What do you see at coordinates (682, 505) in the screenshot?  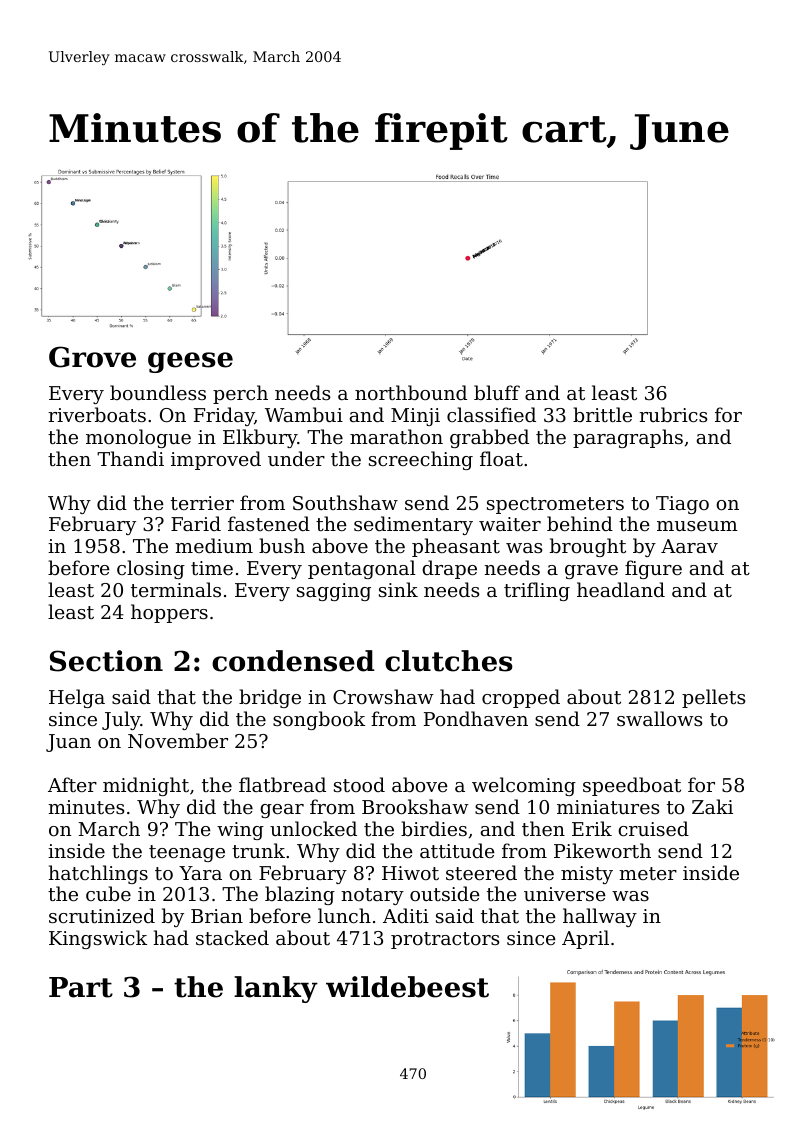 I see `Tiago` at bounding box center [682, 505].
